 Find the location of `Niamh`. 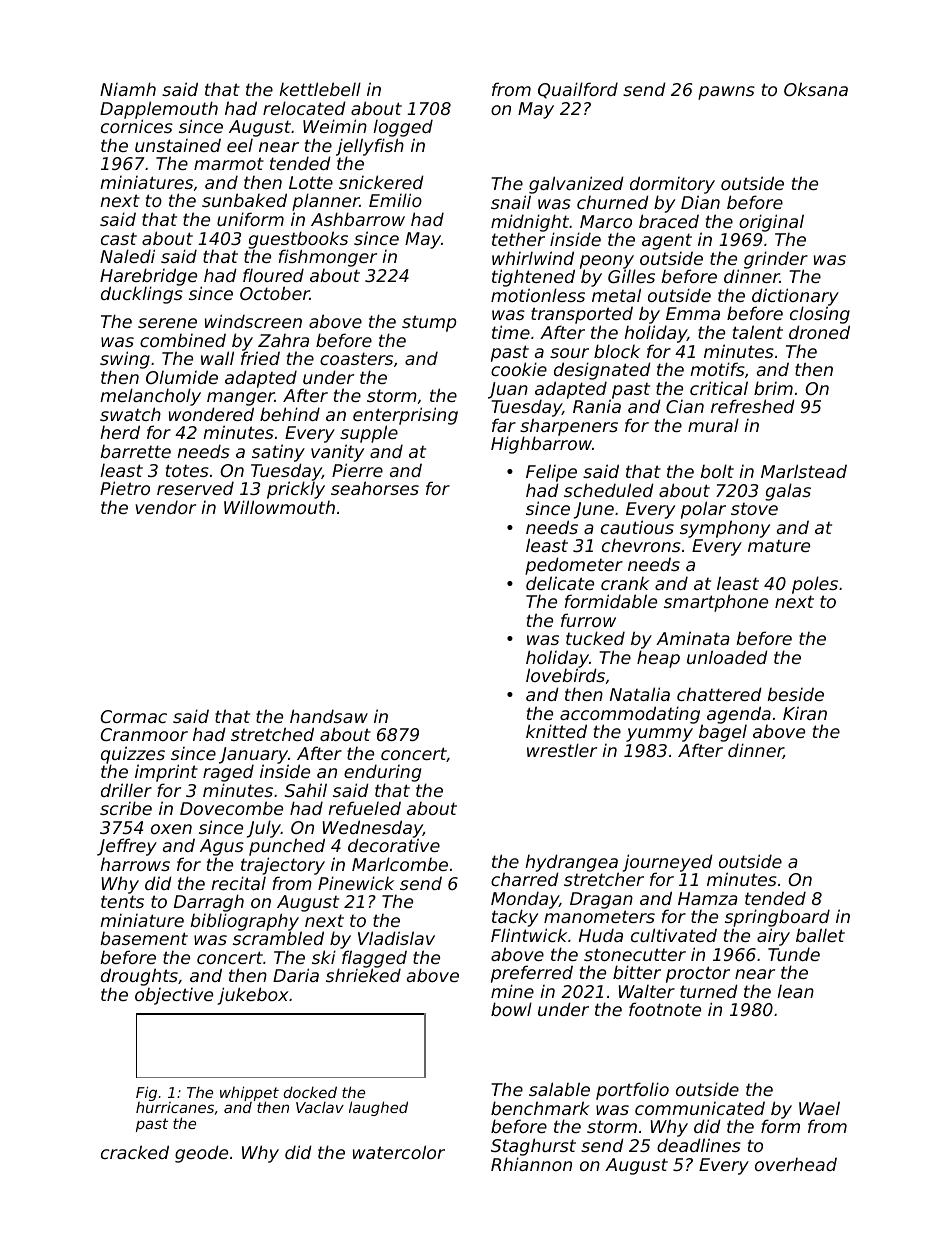

Niamh is located at coordinates (128, 89).
